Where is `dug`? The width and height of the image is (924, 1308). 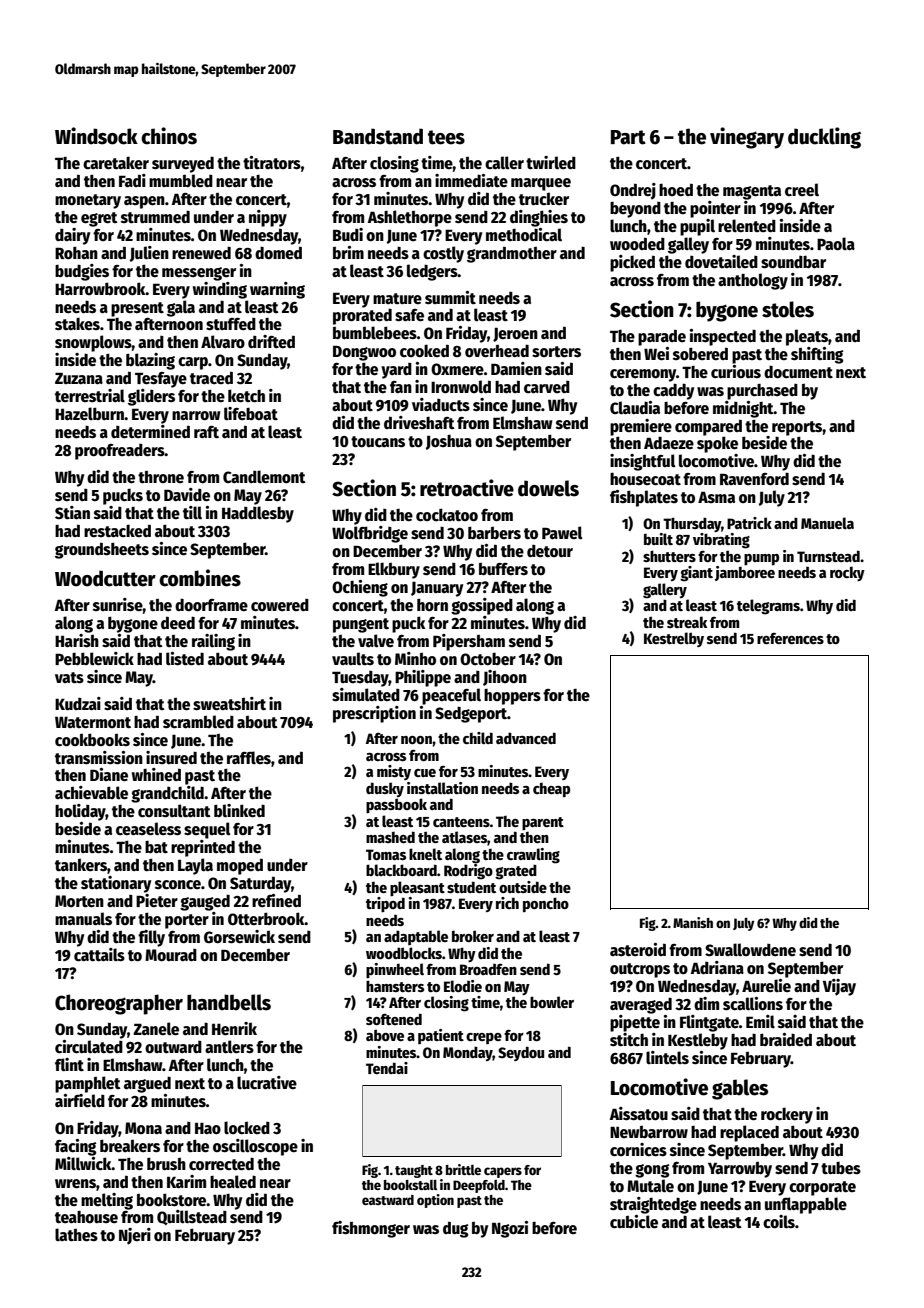 dug is located at coordinates (456, 1229).
